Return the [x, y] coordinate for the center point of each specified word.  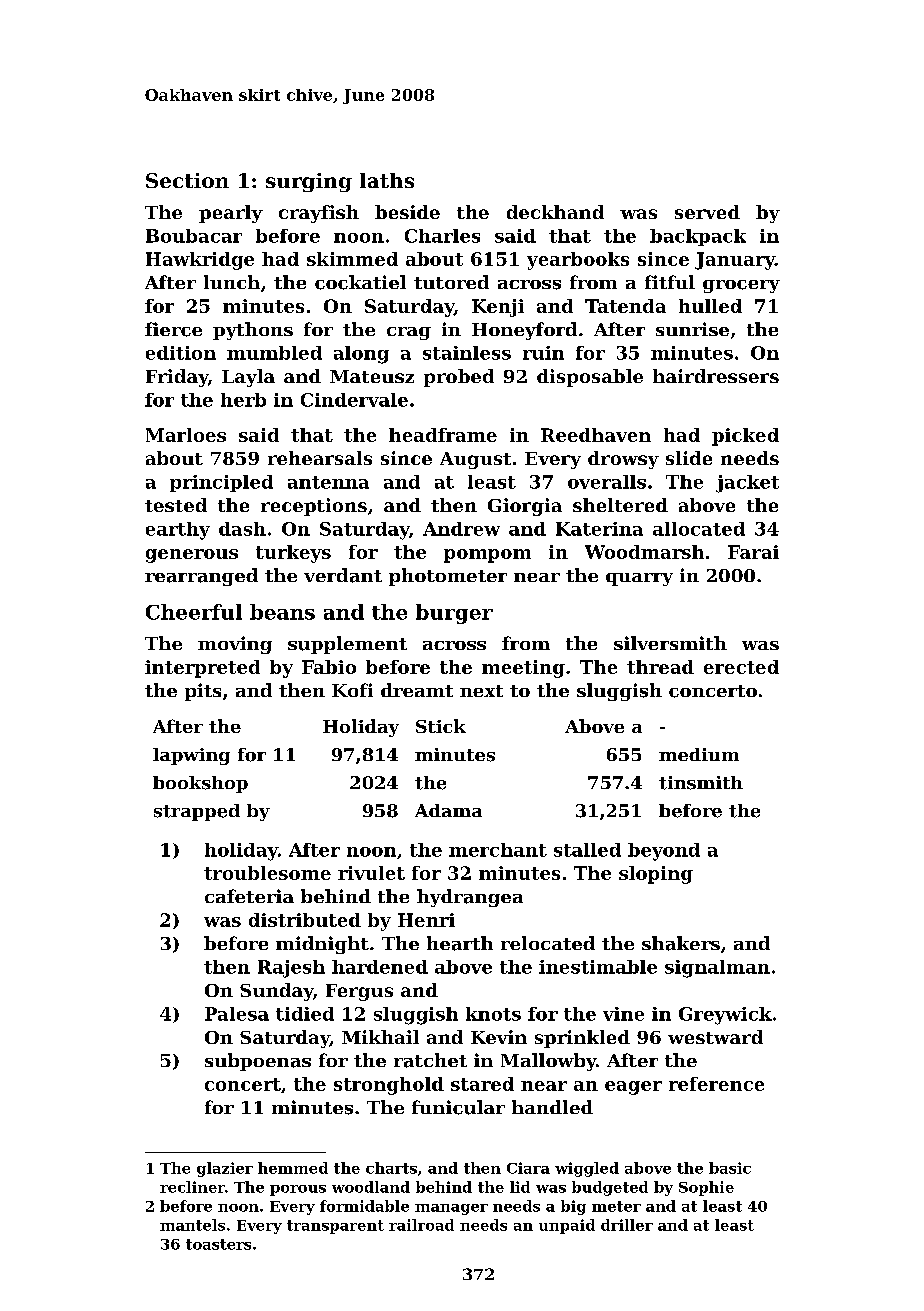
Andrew [461, 529]
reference [716, 1084]
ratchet [430, 1060]
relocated [548, 943]
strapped [197, 812]
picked [745, 437]
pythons [253, 331]
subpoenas [258, 1062]
